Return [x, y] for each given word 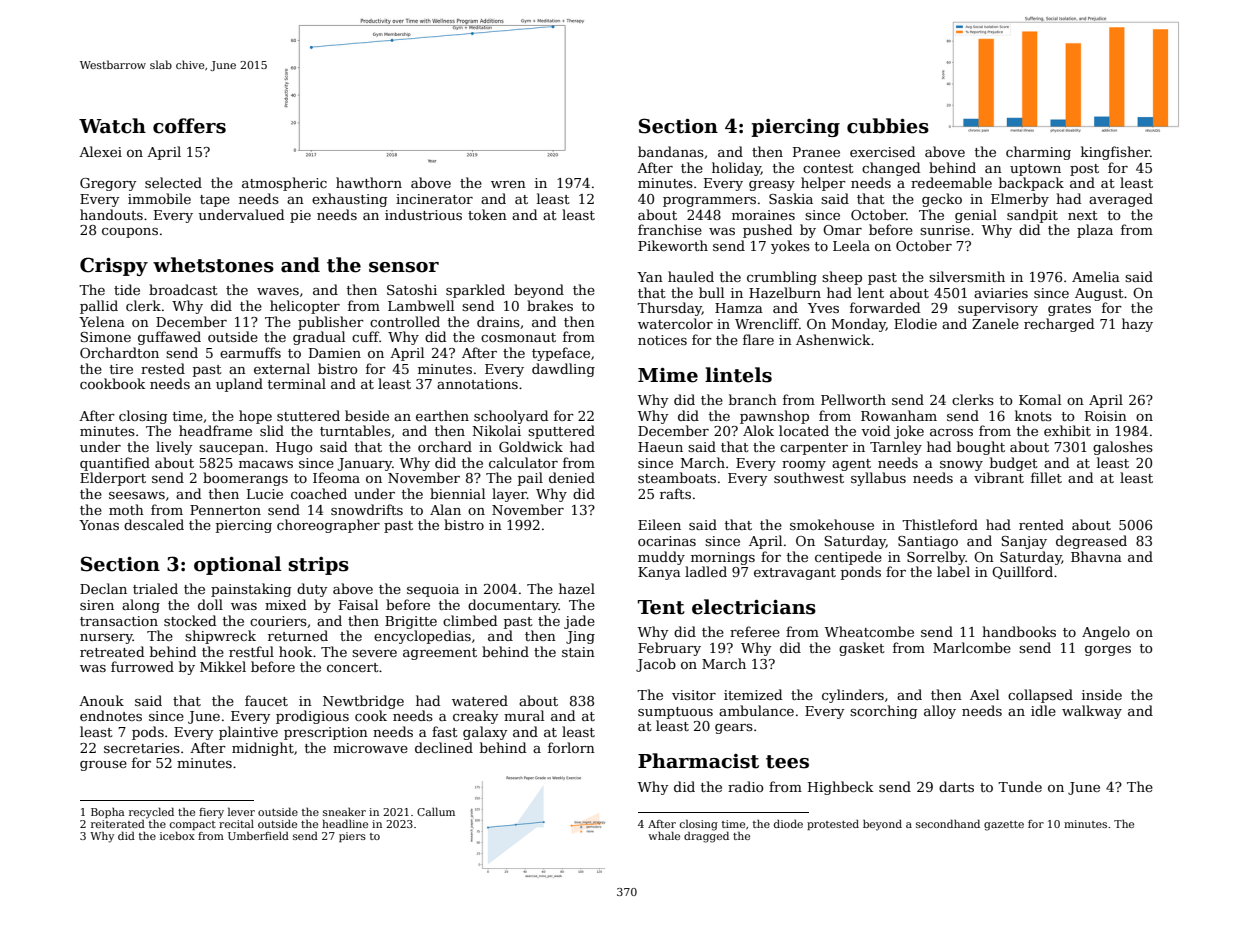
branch [753, 399]
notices [662, 340]
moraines [763, 215]
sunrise [945, 230]
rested [163, 368]
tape [215, 201]
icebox [177, 835]
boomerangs [245, 479]
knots [1033, 415]
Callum [436, 811]
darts [956, 786]
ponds [861, 573]
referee [755, 631]
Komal [1040, 399]
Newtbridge [363, 702]
